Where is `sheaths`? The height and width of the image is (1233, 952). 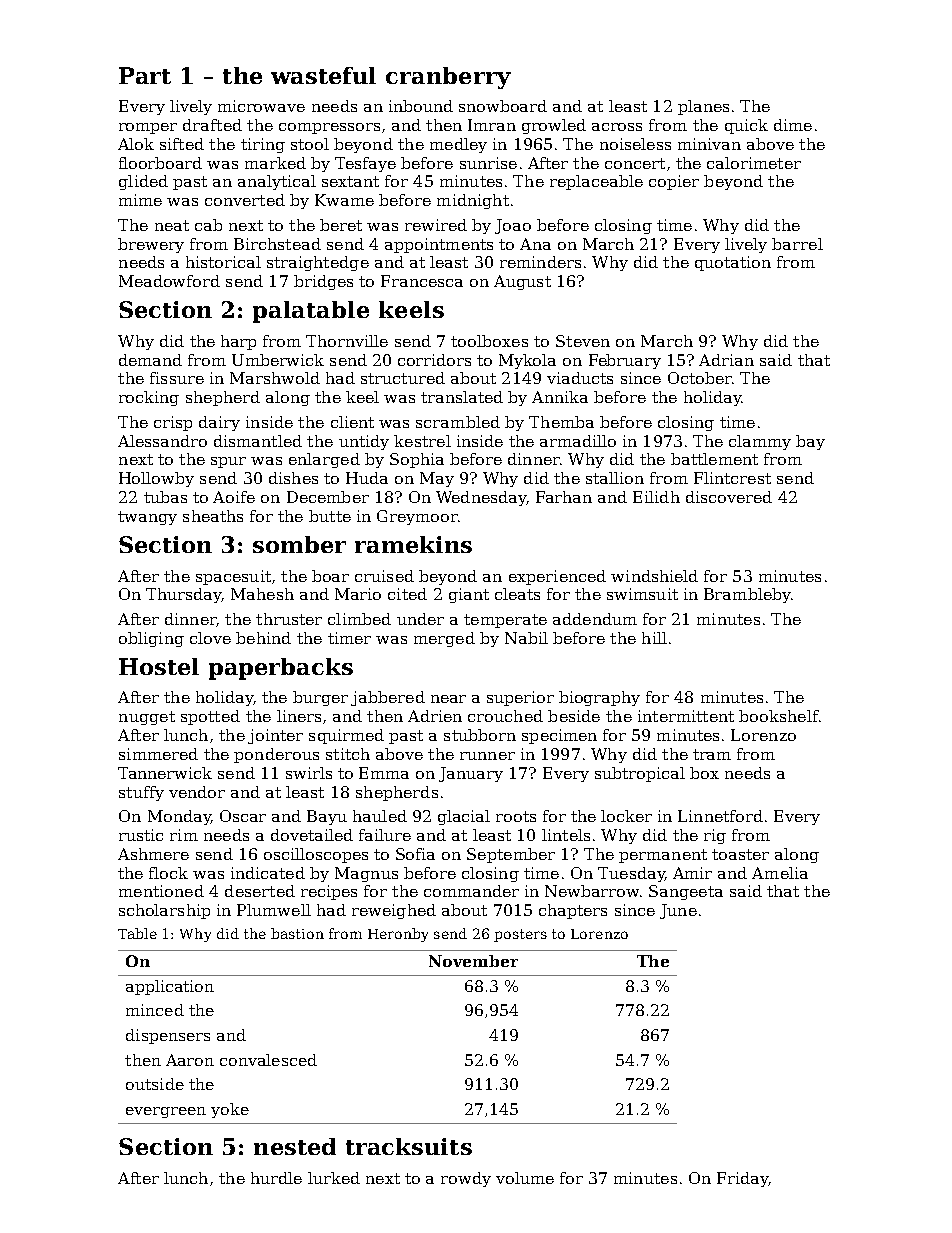
sheaths is located at coordinates (213, 516).
